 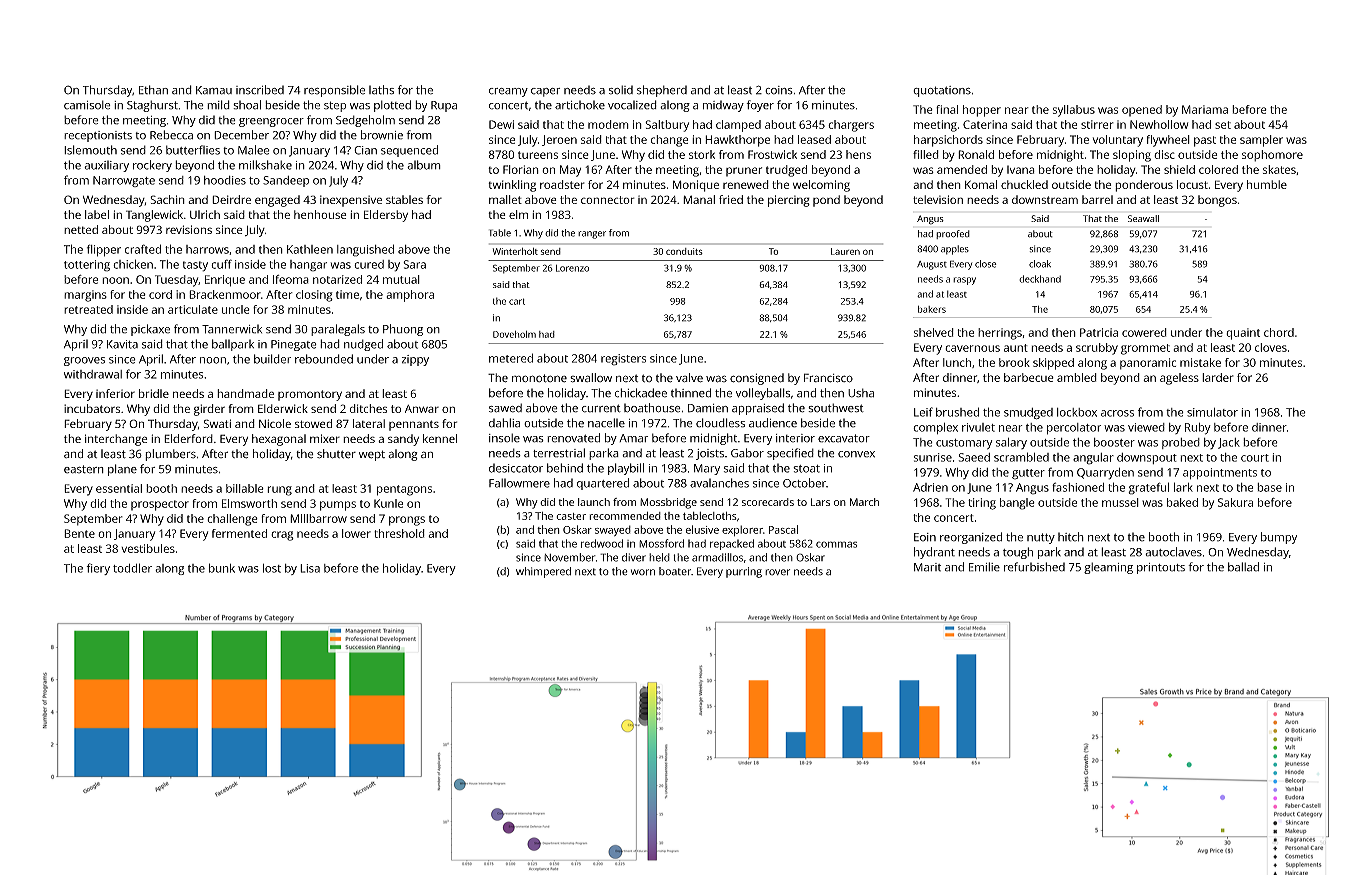 I want to click on appraised, so click(x=758, y=409).
